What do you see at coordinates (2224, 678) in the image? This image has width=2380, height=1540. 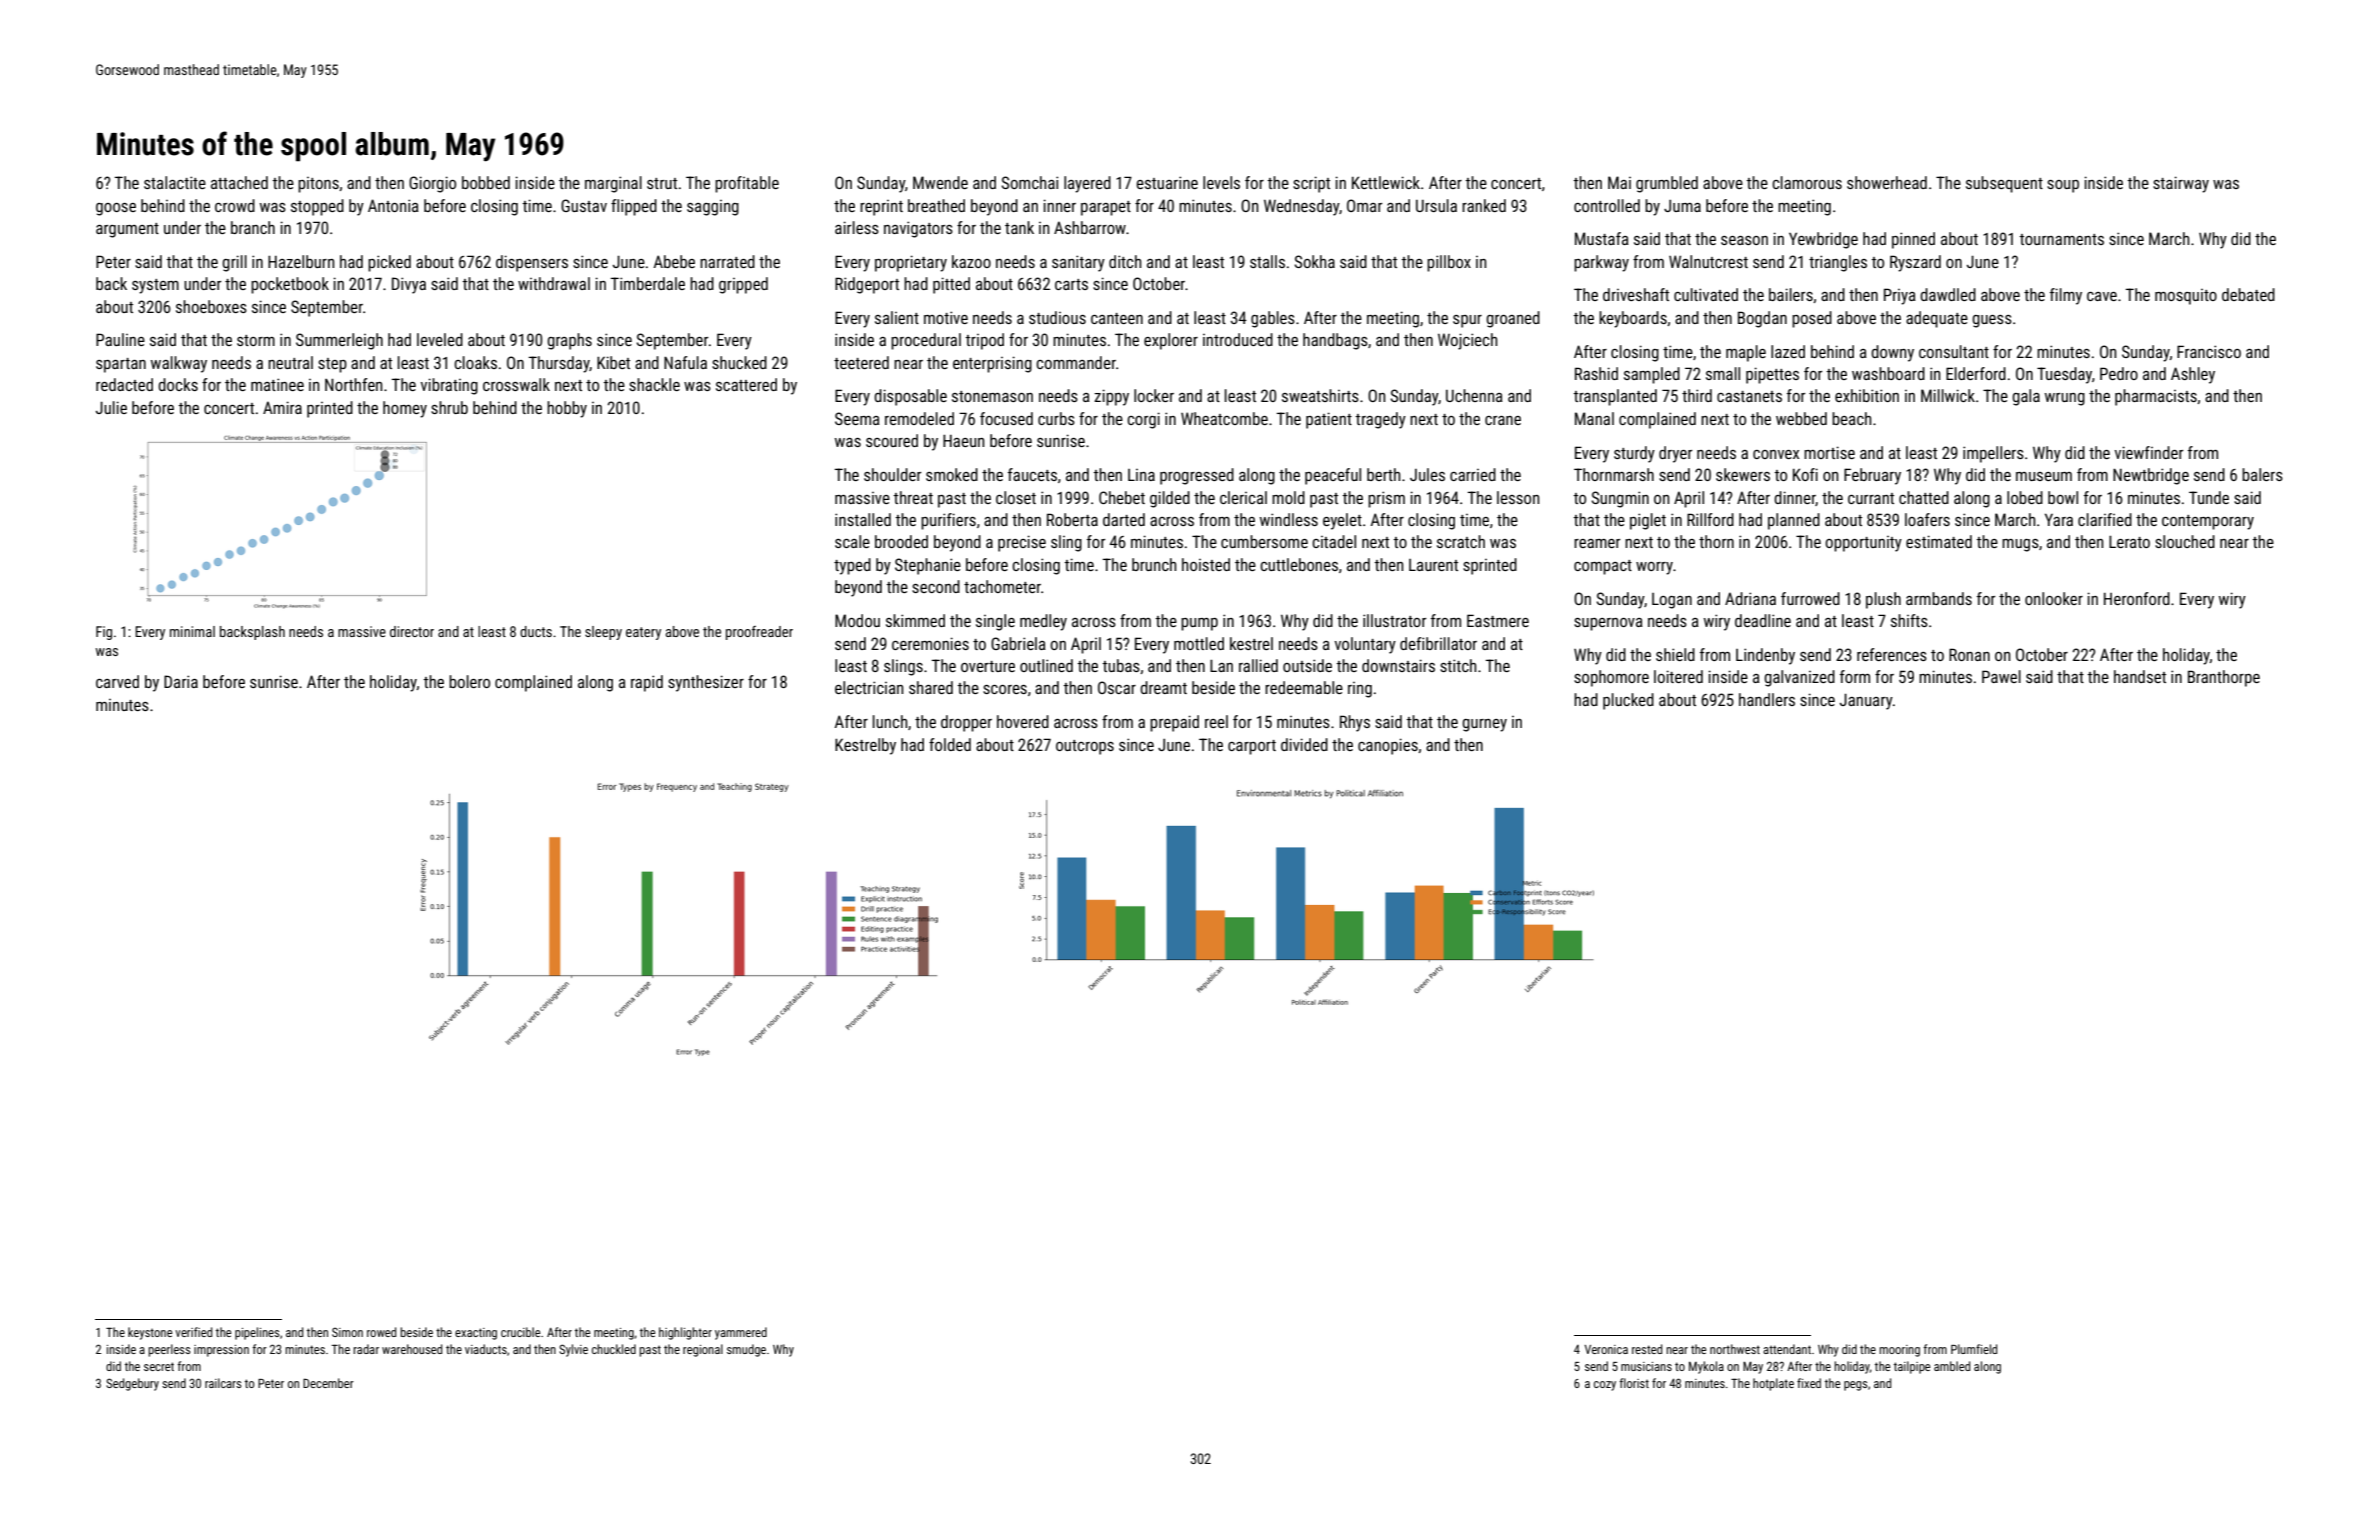 I see `Branthorpe` at bounding box center [2224, 678].
